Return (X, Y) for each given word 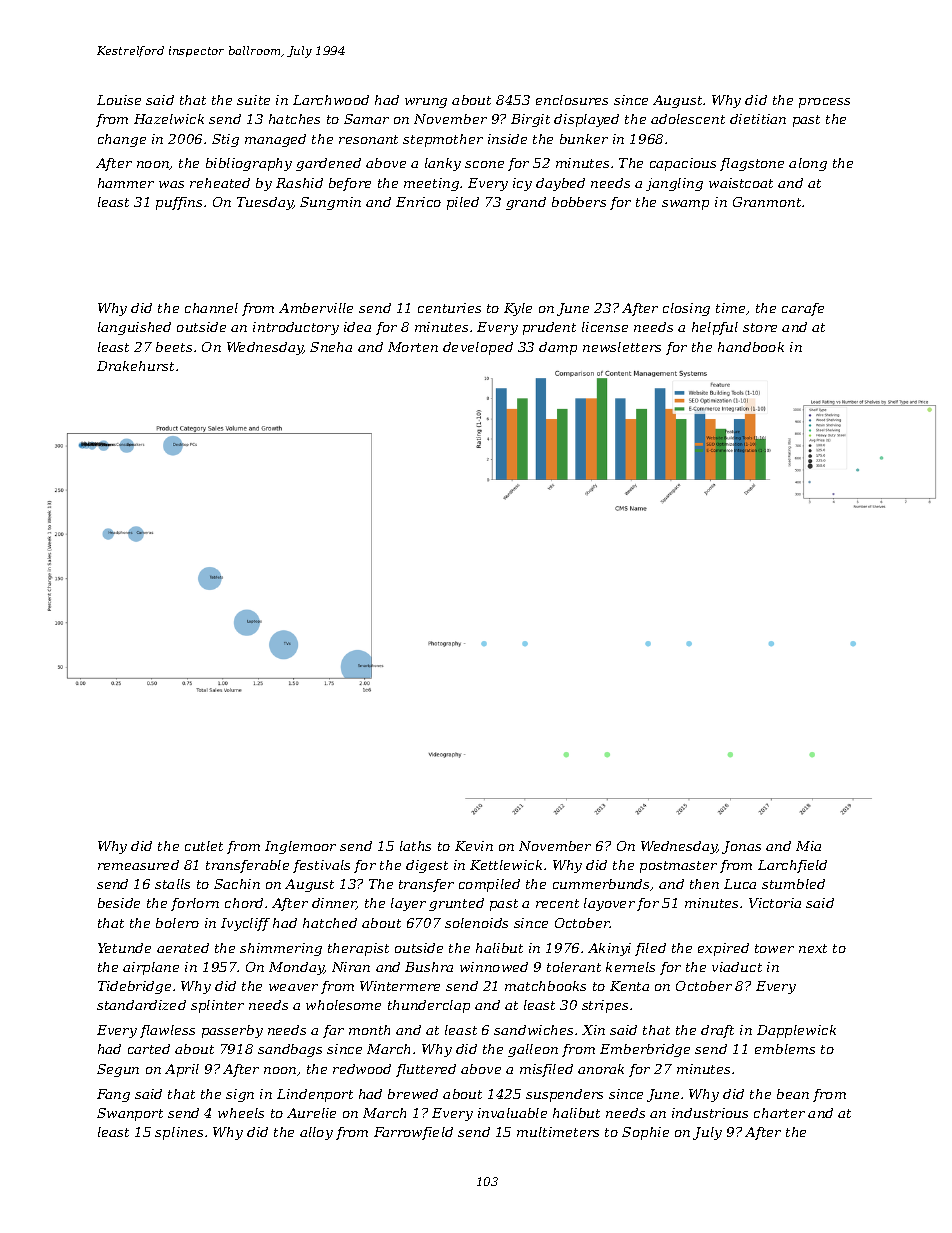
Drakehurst (135, 366)
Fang (113, 1095)
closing (686, 309)
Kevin (474, 846)
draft (717, 1031)
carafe (803, 309)
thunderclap (429, 1006)
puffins (179, 203)
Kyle (518, 309)
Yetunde (124, 948)
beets (174, 347)
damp (558, 348)
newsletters (622, 347)
